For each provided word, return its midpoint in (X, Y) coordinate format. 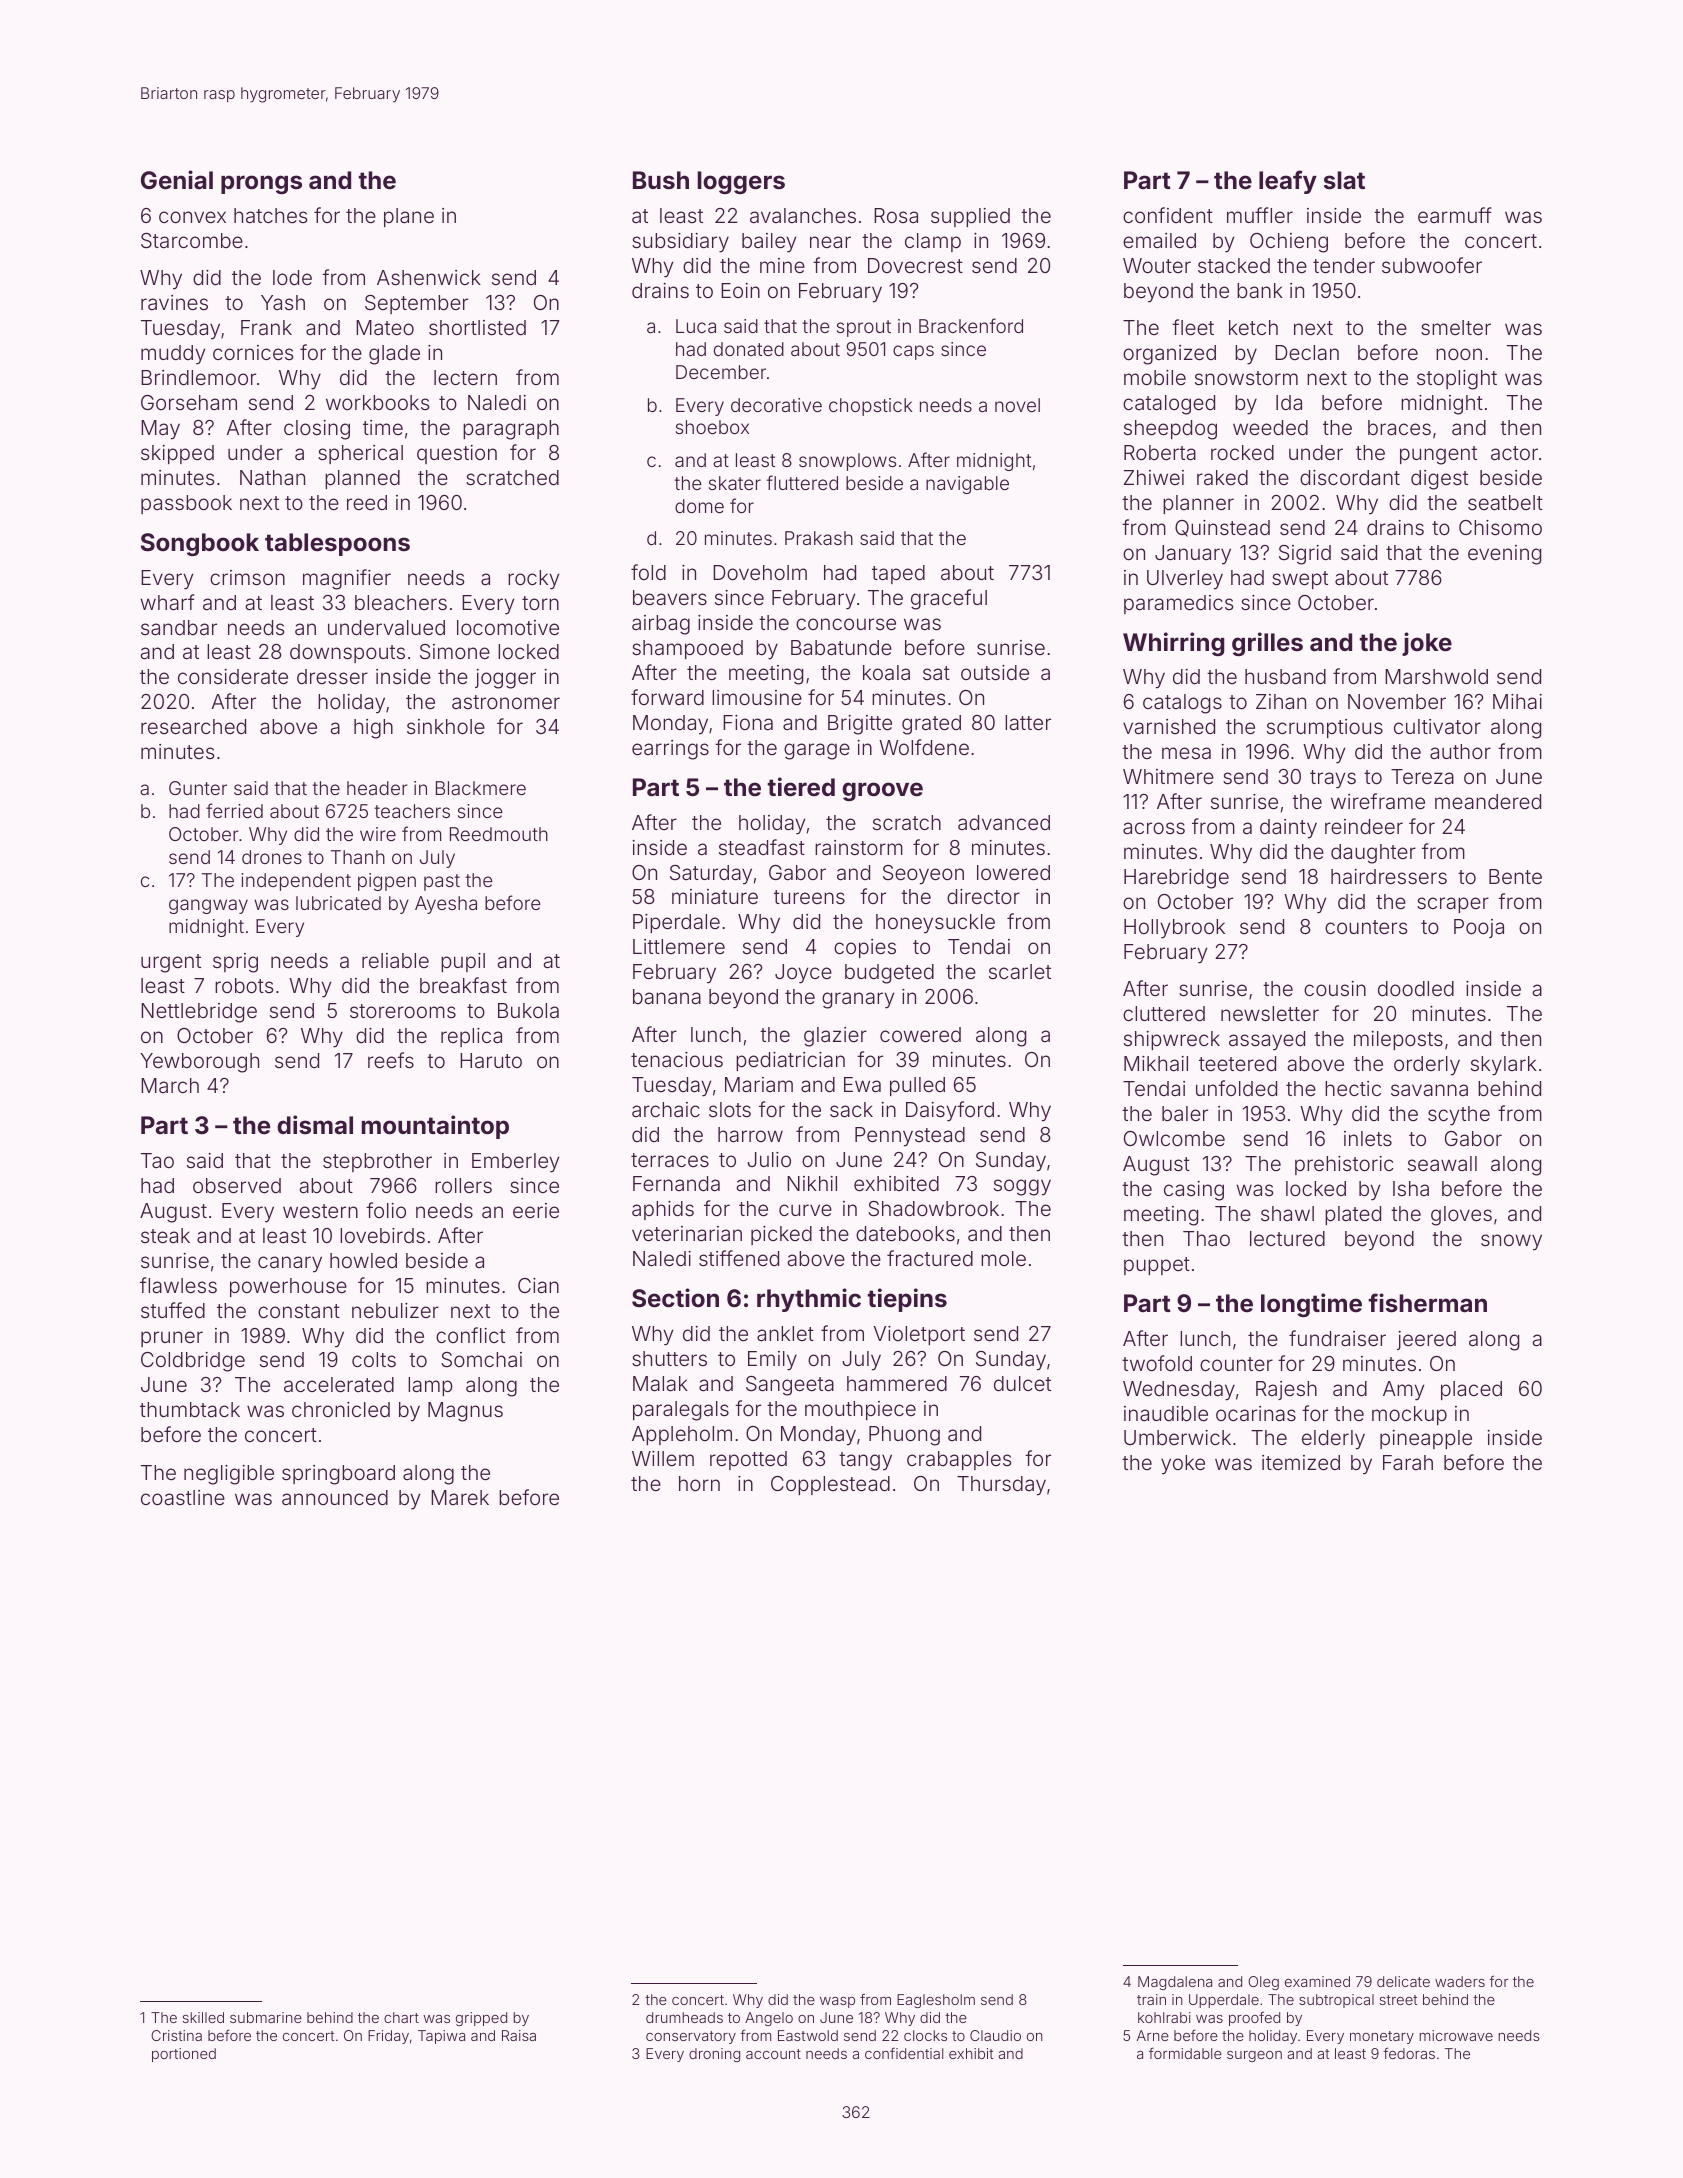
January (1193, 555)
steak (165, 1235)
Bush (661, 180)
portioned (184, 2055)
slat (1344, 180)
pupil (463, 962)
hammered (897, 1383)
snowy (1511, 1242)
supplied (970, 217)
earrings (670, 750)
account (773, 2054)
